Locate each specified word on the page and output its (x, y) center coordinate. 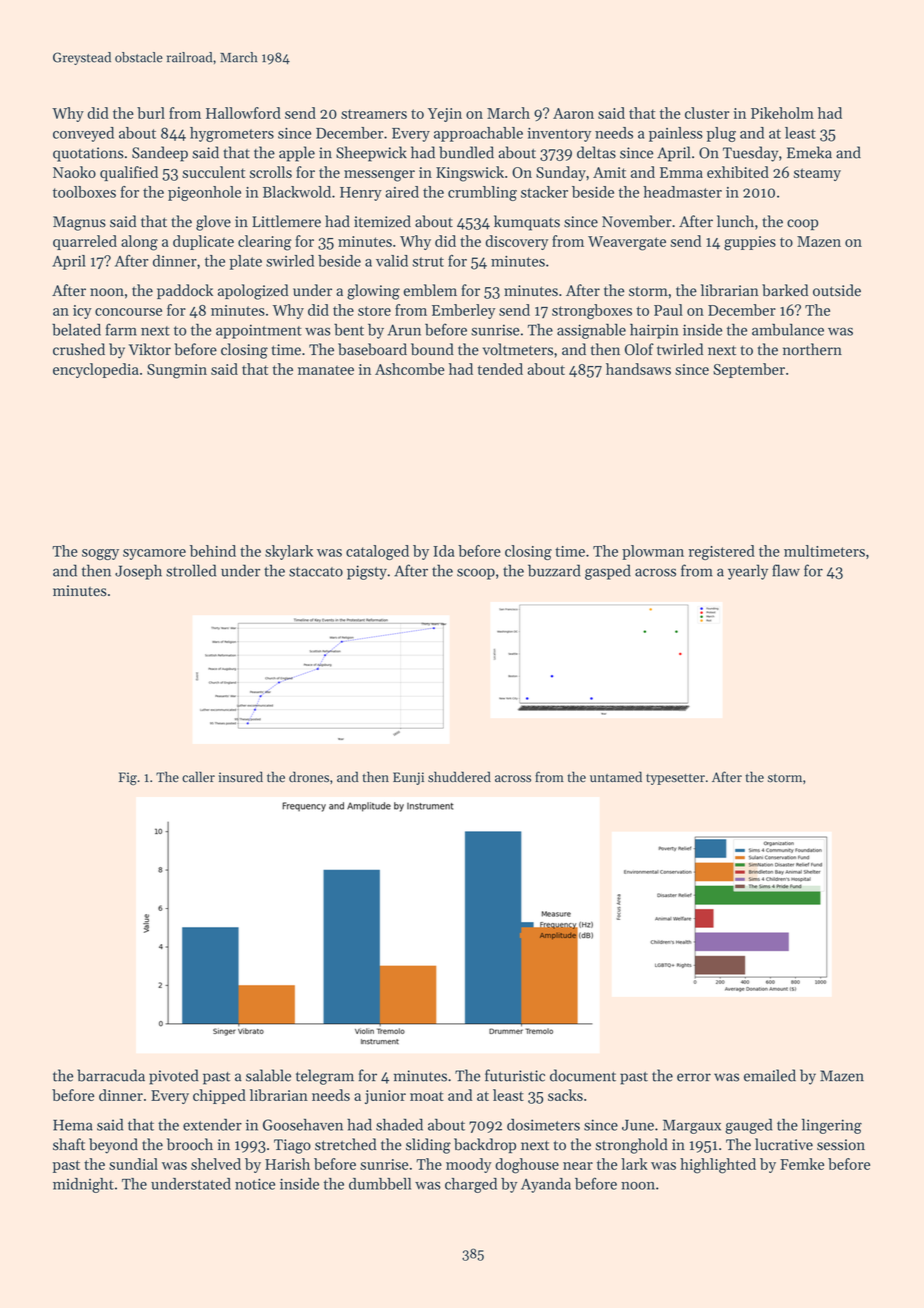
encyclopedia (96, 370)
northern (812, 349)
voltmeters (517, 349)
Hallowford (243, 113)
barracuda (111, 1075)
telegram (325, 1077)
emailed (770, 1075)
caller (198, 777)
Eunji (408, 778)
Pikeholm (782, 113)
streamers (374, 114)
